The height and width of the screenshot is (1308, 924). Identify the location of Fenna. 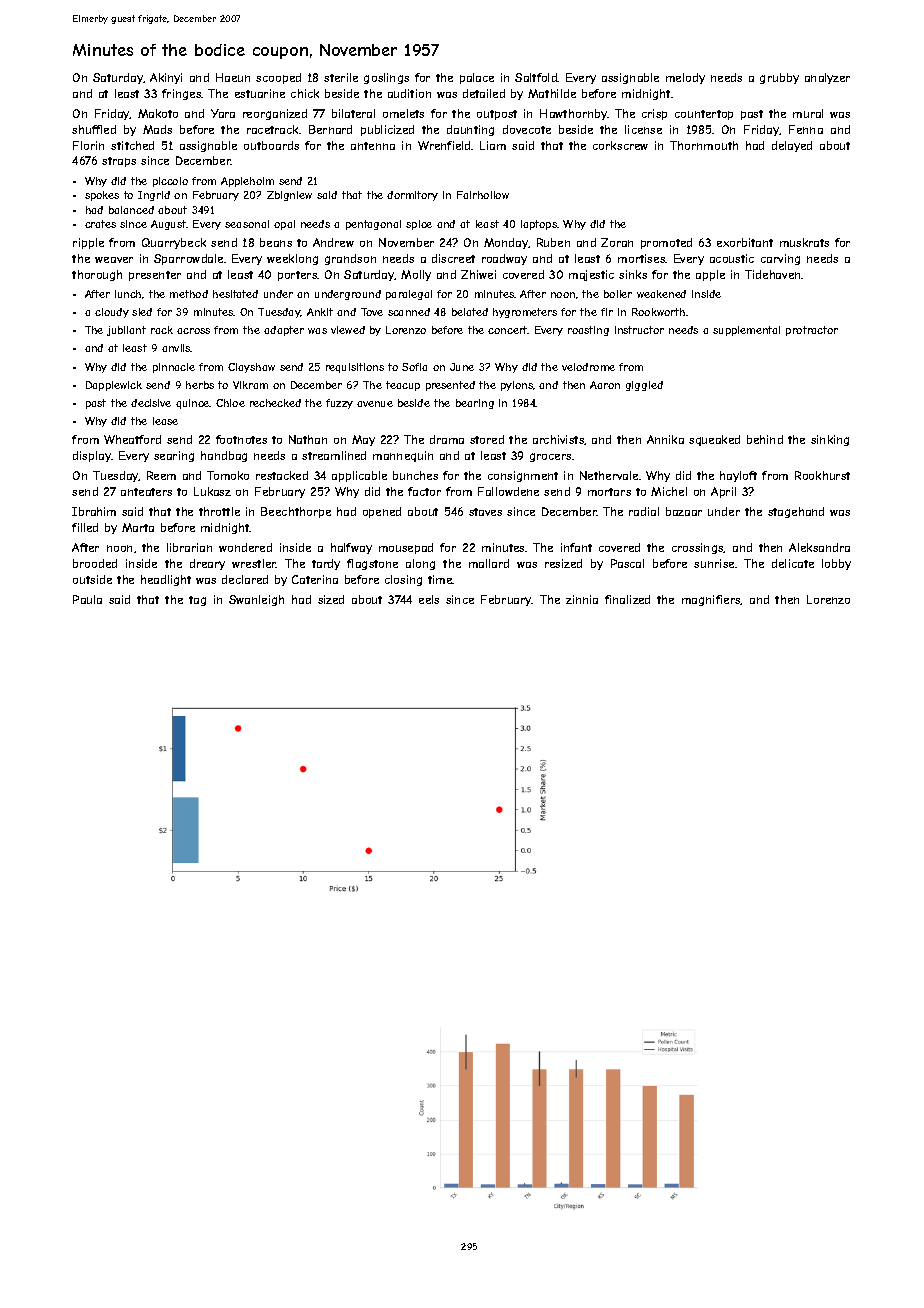
(806, 129).
